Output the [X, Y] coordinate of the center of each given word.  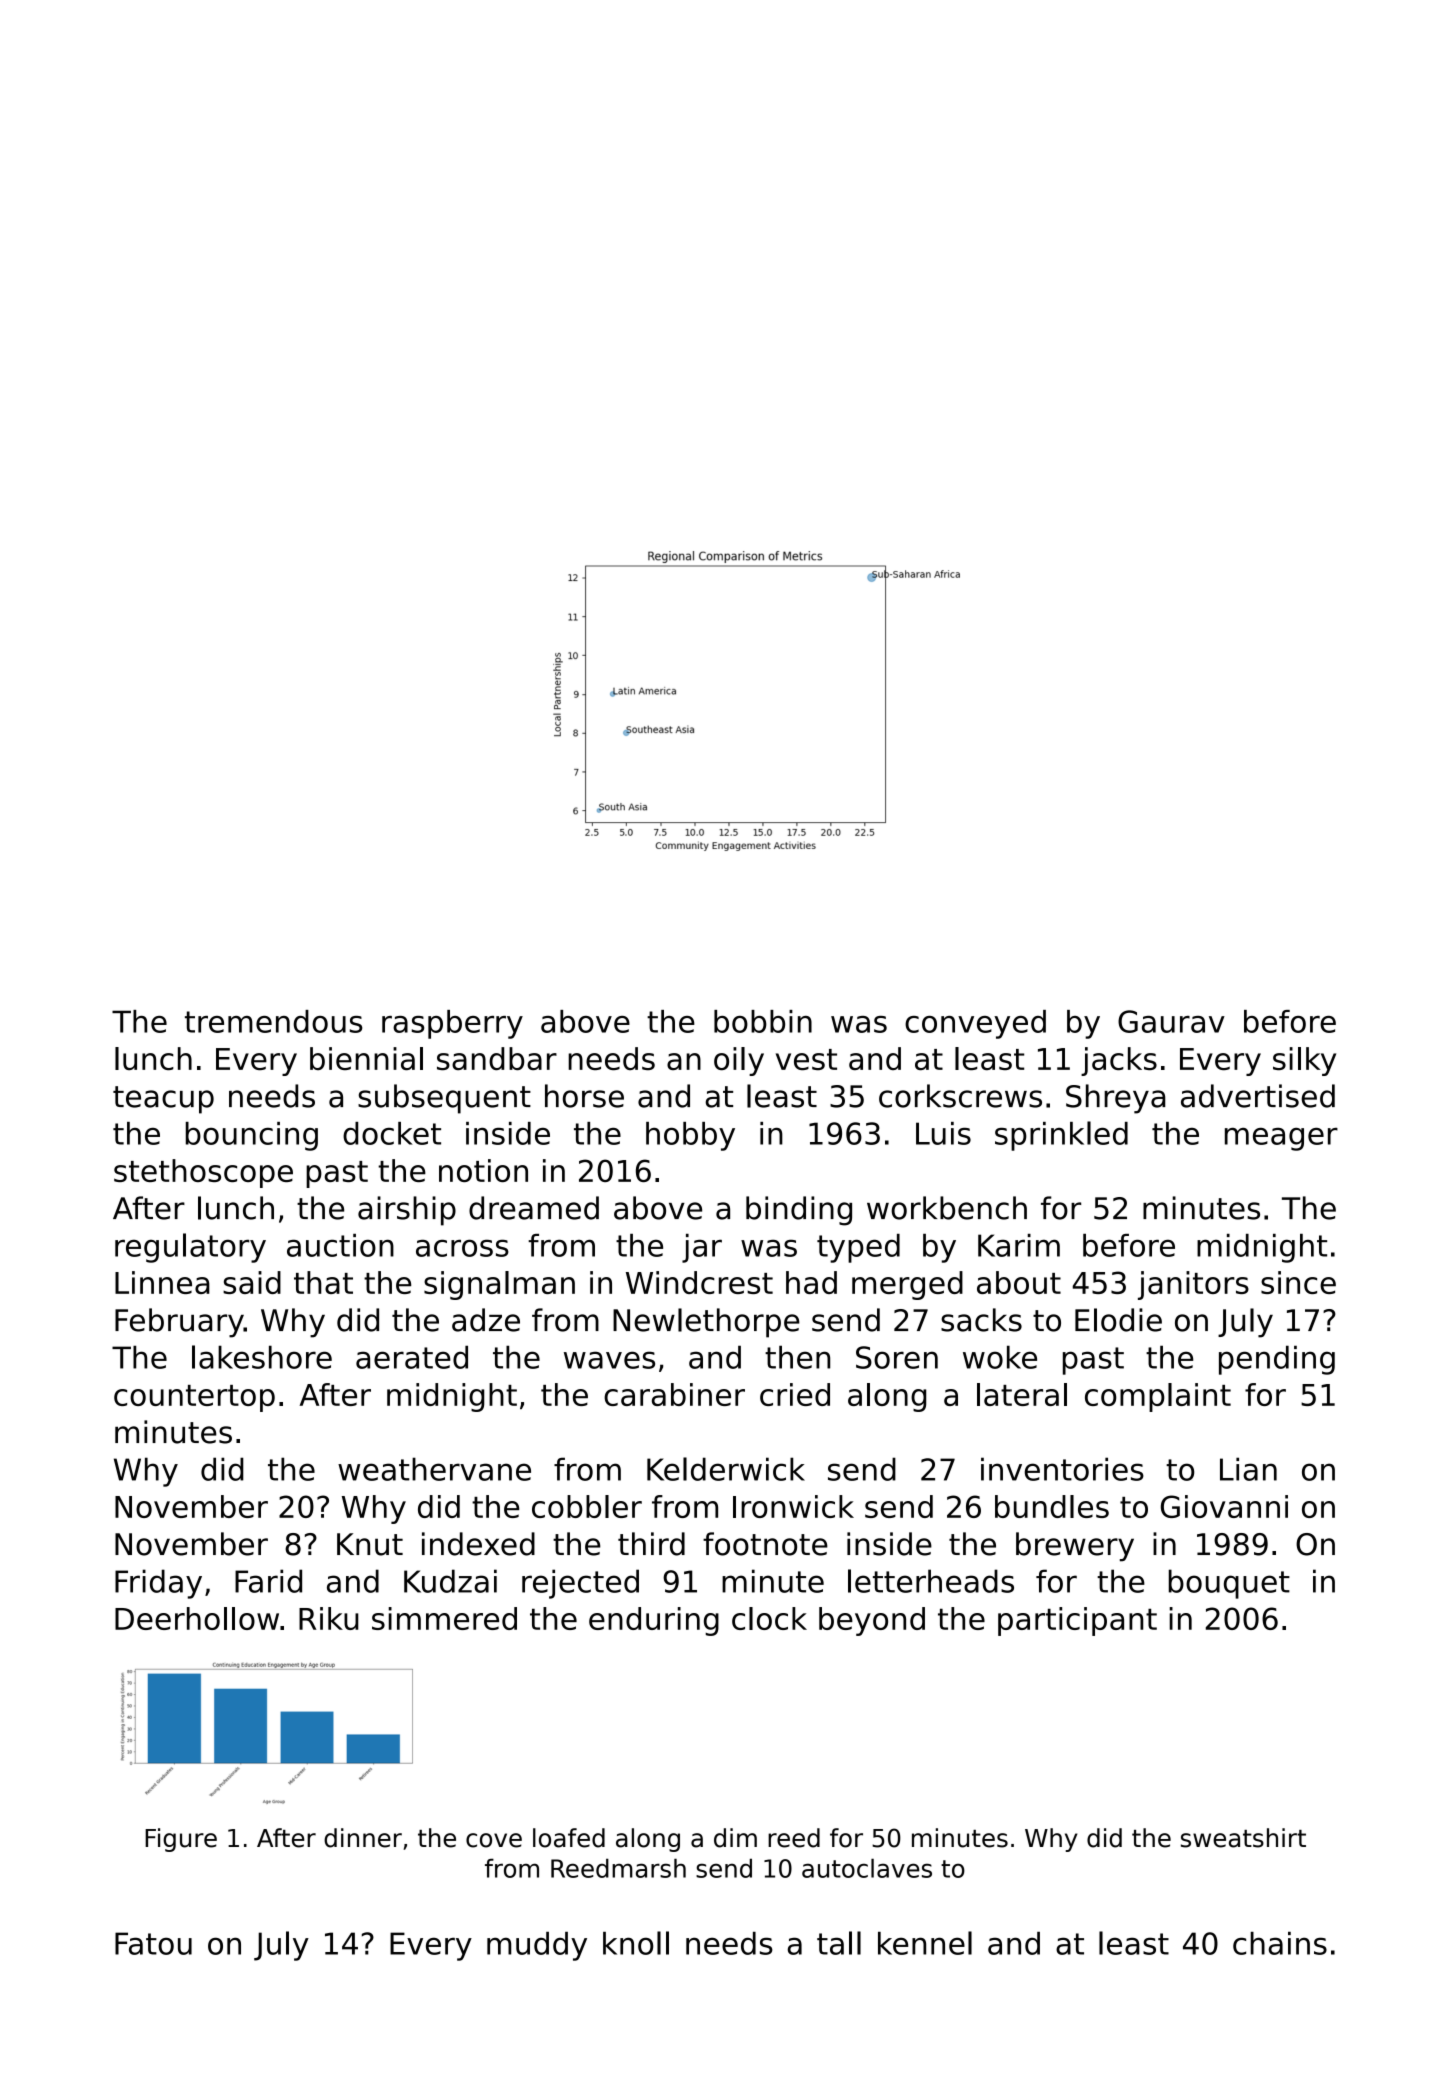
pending [1277, 1360]
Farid [268, 1581]
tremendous [273, 1021]
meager [1281, 1139]
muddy [537, 1946]
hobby [690, 1136]
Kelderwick [726, 1469]
